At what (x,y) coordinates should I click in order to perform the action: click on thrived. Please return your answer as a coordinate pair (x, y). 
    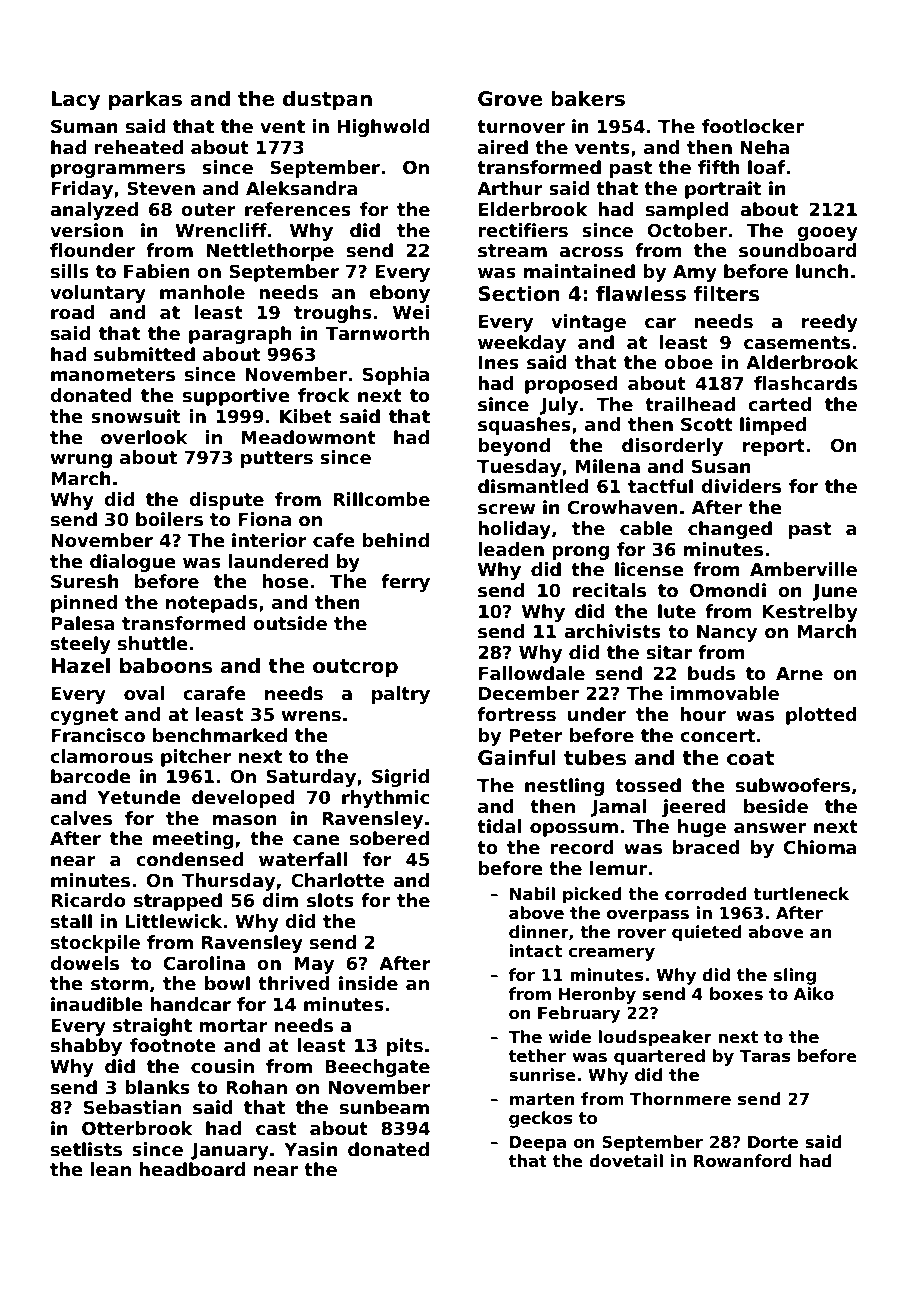
    Looking at the image, I should click on (294, 983).
